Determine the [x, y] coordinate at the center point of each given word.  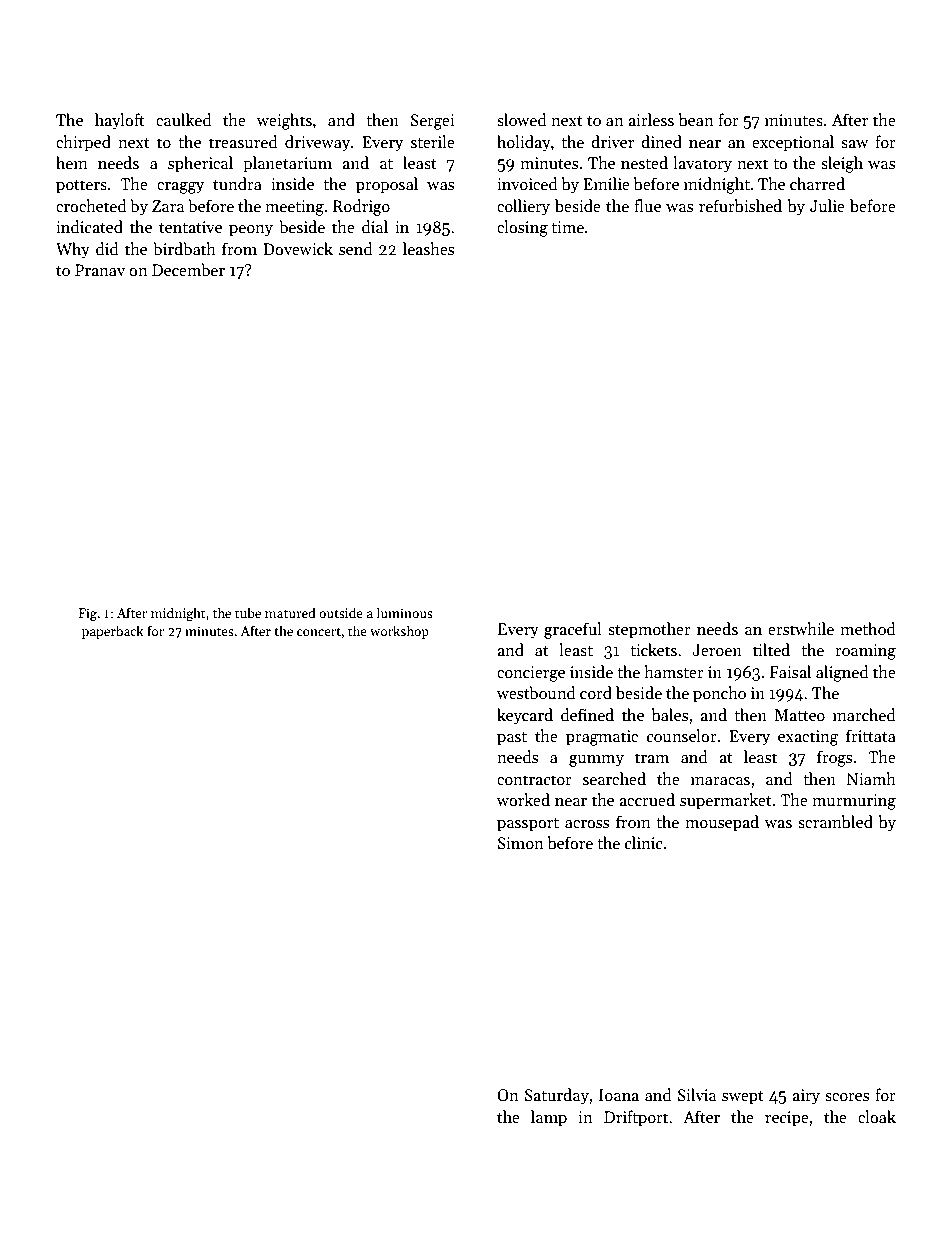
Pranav [100, 270]
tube [248, 612]
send [356, 248]
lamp [549, 1118]
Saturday [557, 1096]
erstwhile [801, 628]
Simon [521, 843]
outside [341, 612]
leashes [428, 248]
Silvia [697, 1094]
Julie [827, 205]
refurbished [740, 206]
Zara [168, 206]
